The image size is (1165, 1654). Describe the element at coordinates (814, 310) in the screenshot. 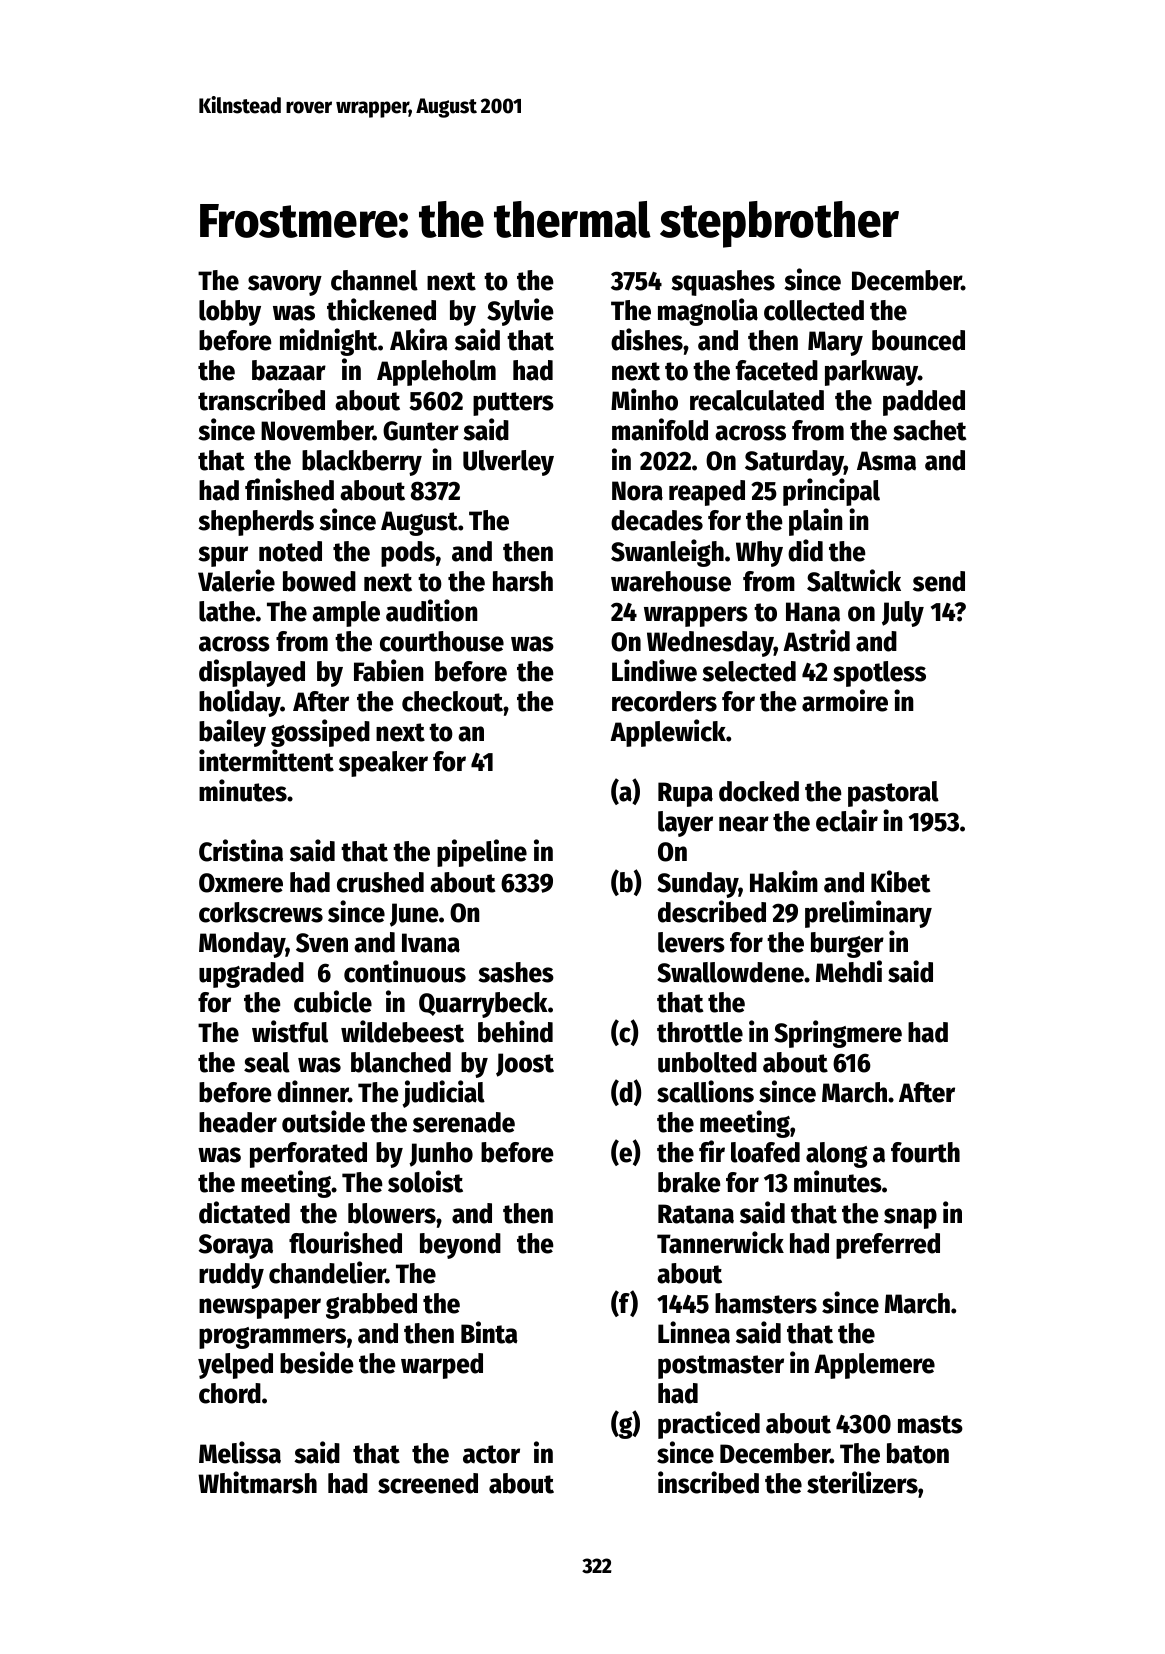

I see `collected` at that location.
